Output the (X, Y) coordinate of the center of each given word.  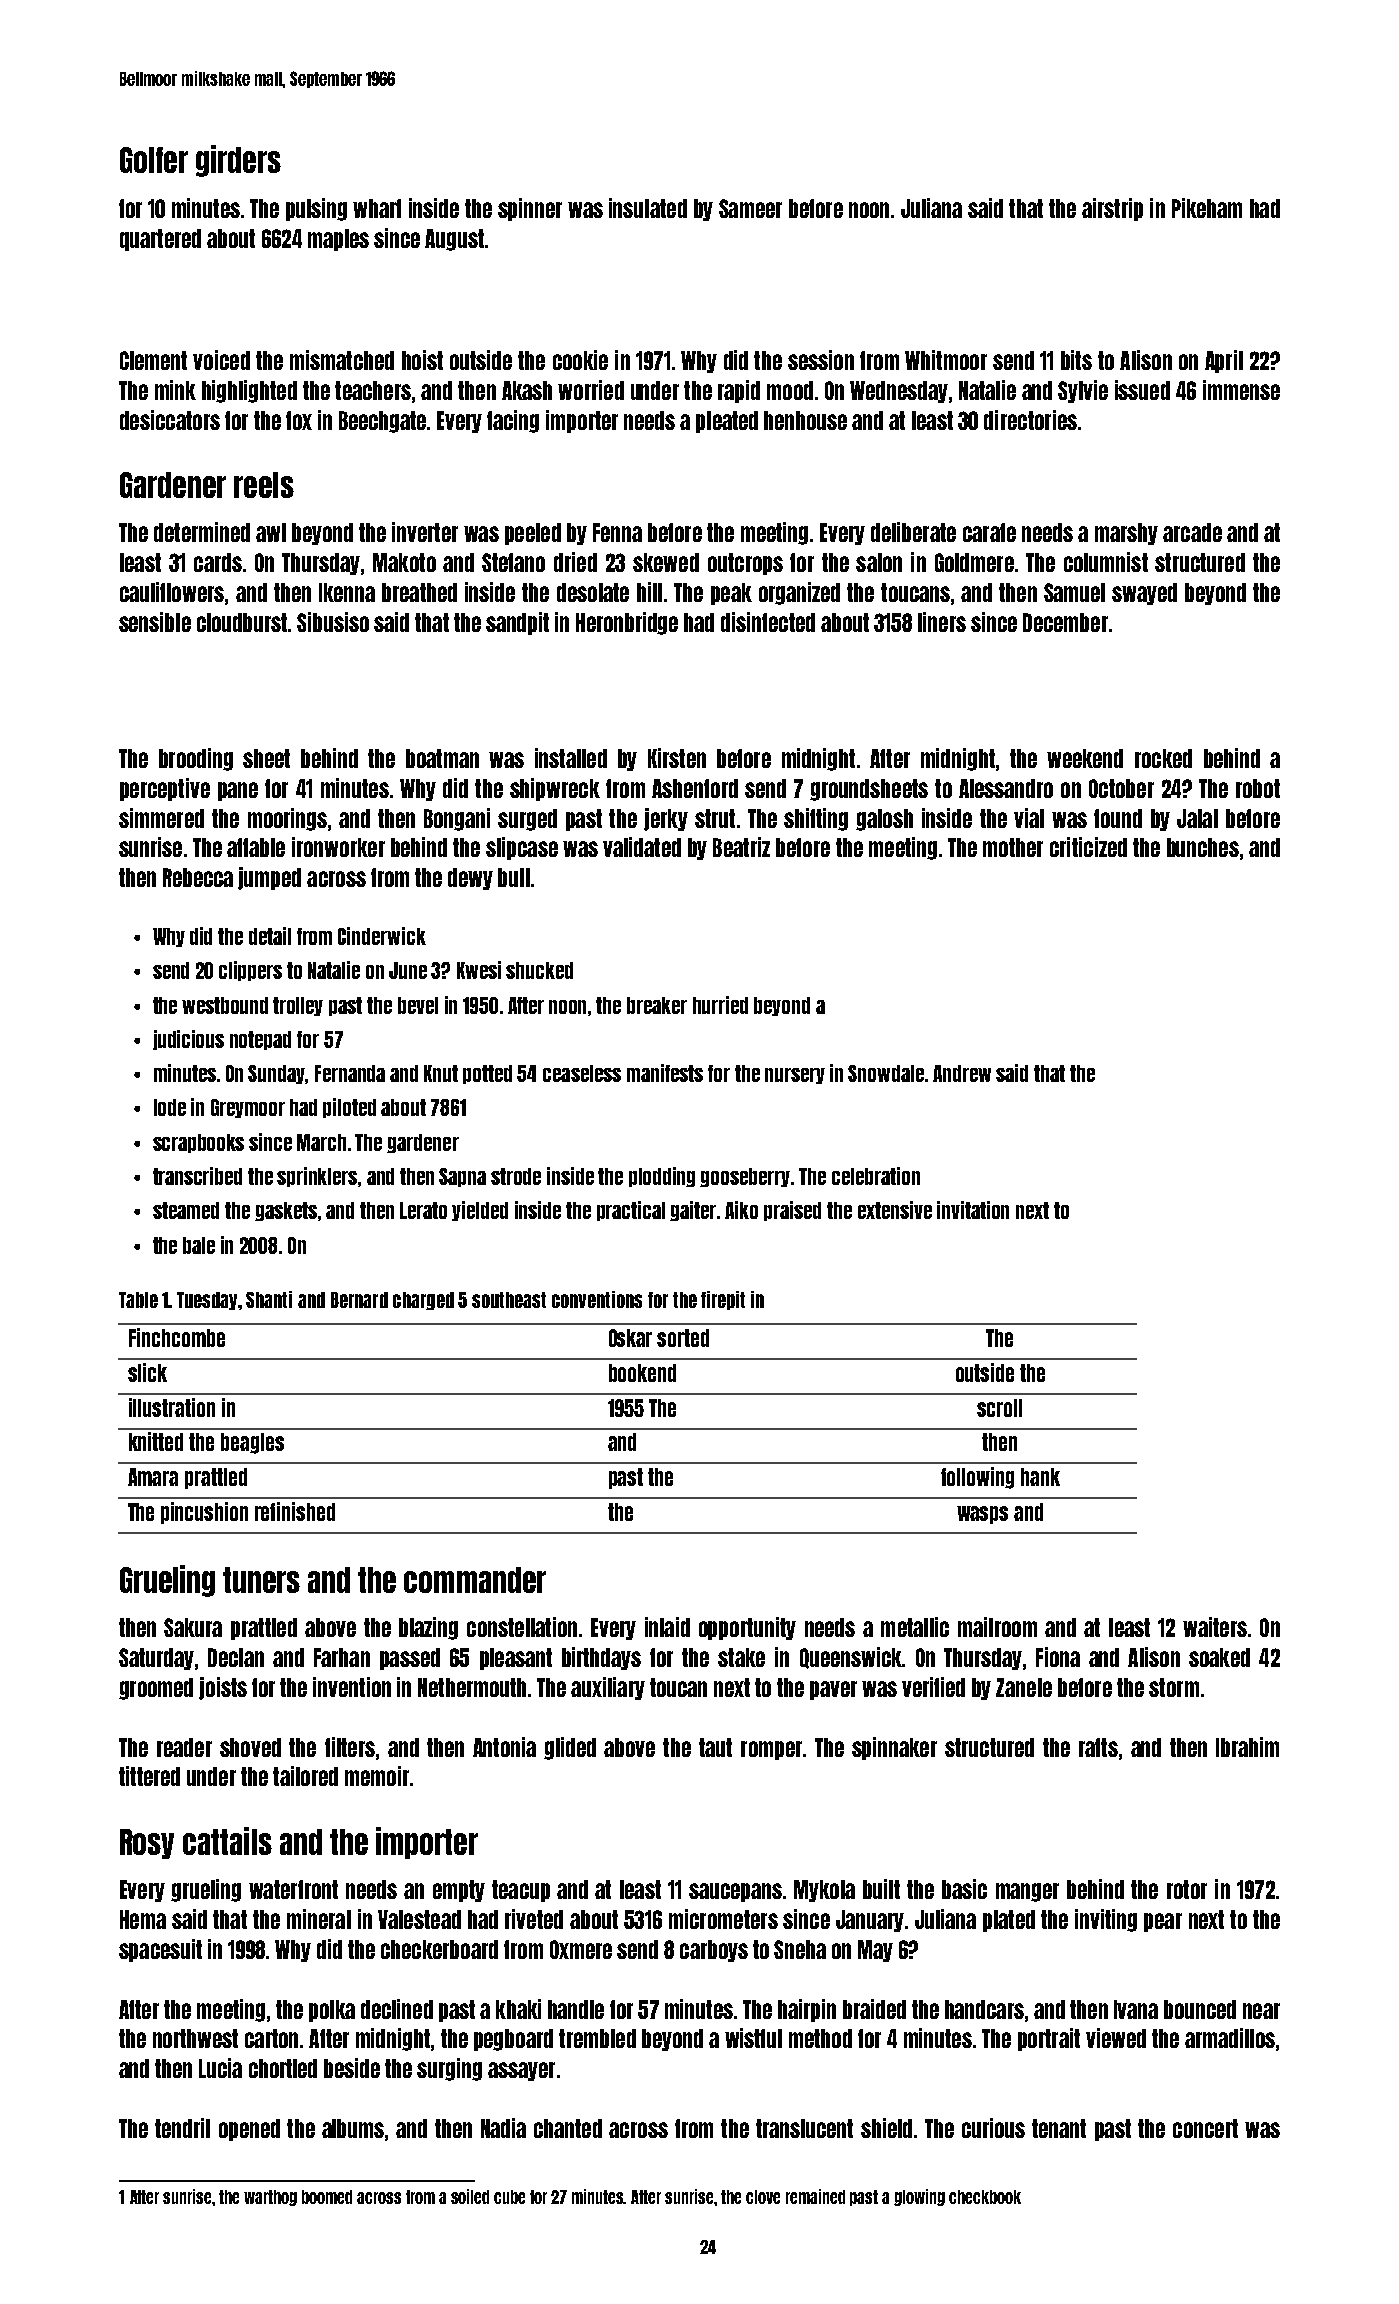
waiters (1215, 1627)
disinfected (768, 622)
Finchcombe (177, 1337)
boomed (327, 2197)
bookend (642, 1373)
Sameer (750, 208)
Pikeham (1207, 208)
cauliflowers (172, 592)
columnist (1106, 562)
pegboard (513, 2040)
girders (238, 161)
